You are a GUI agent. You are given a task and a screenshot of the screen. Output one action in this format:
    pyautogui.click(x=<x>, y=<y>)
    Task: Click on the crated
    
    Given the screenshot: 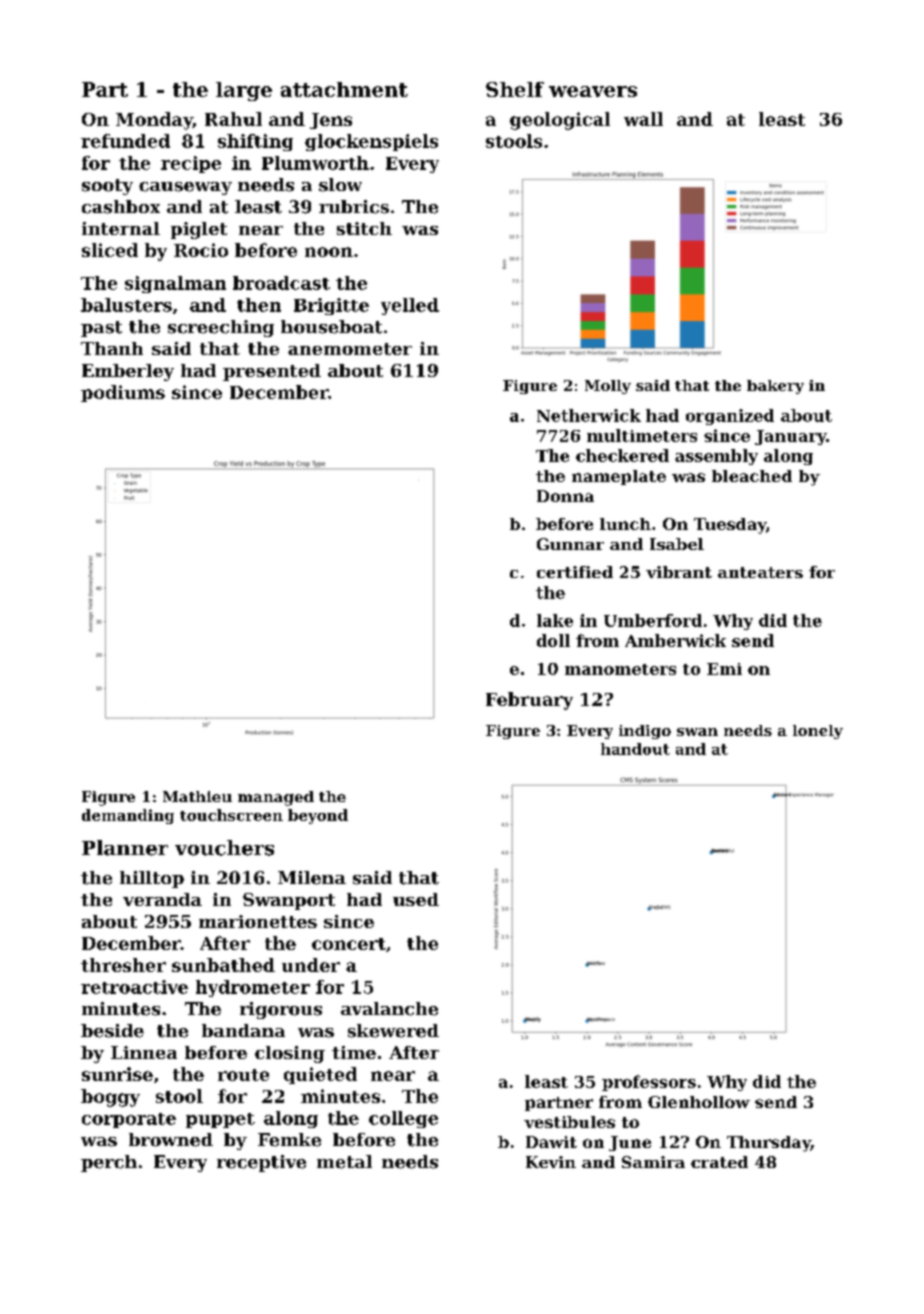 What is the action you would take?
    pyautogui.click(x=719, y=1162)
